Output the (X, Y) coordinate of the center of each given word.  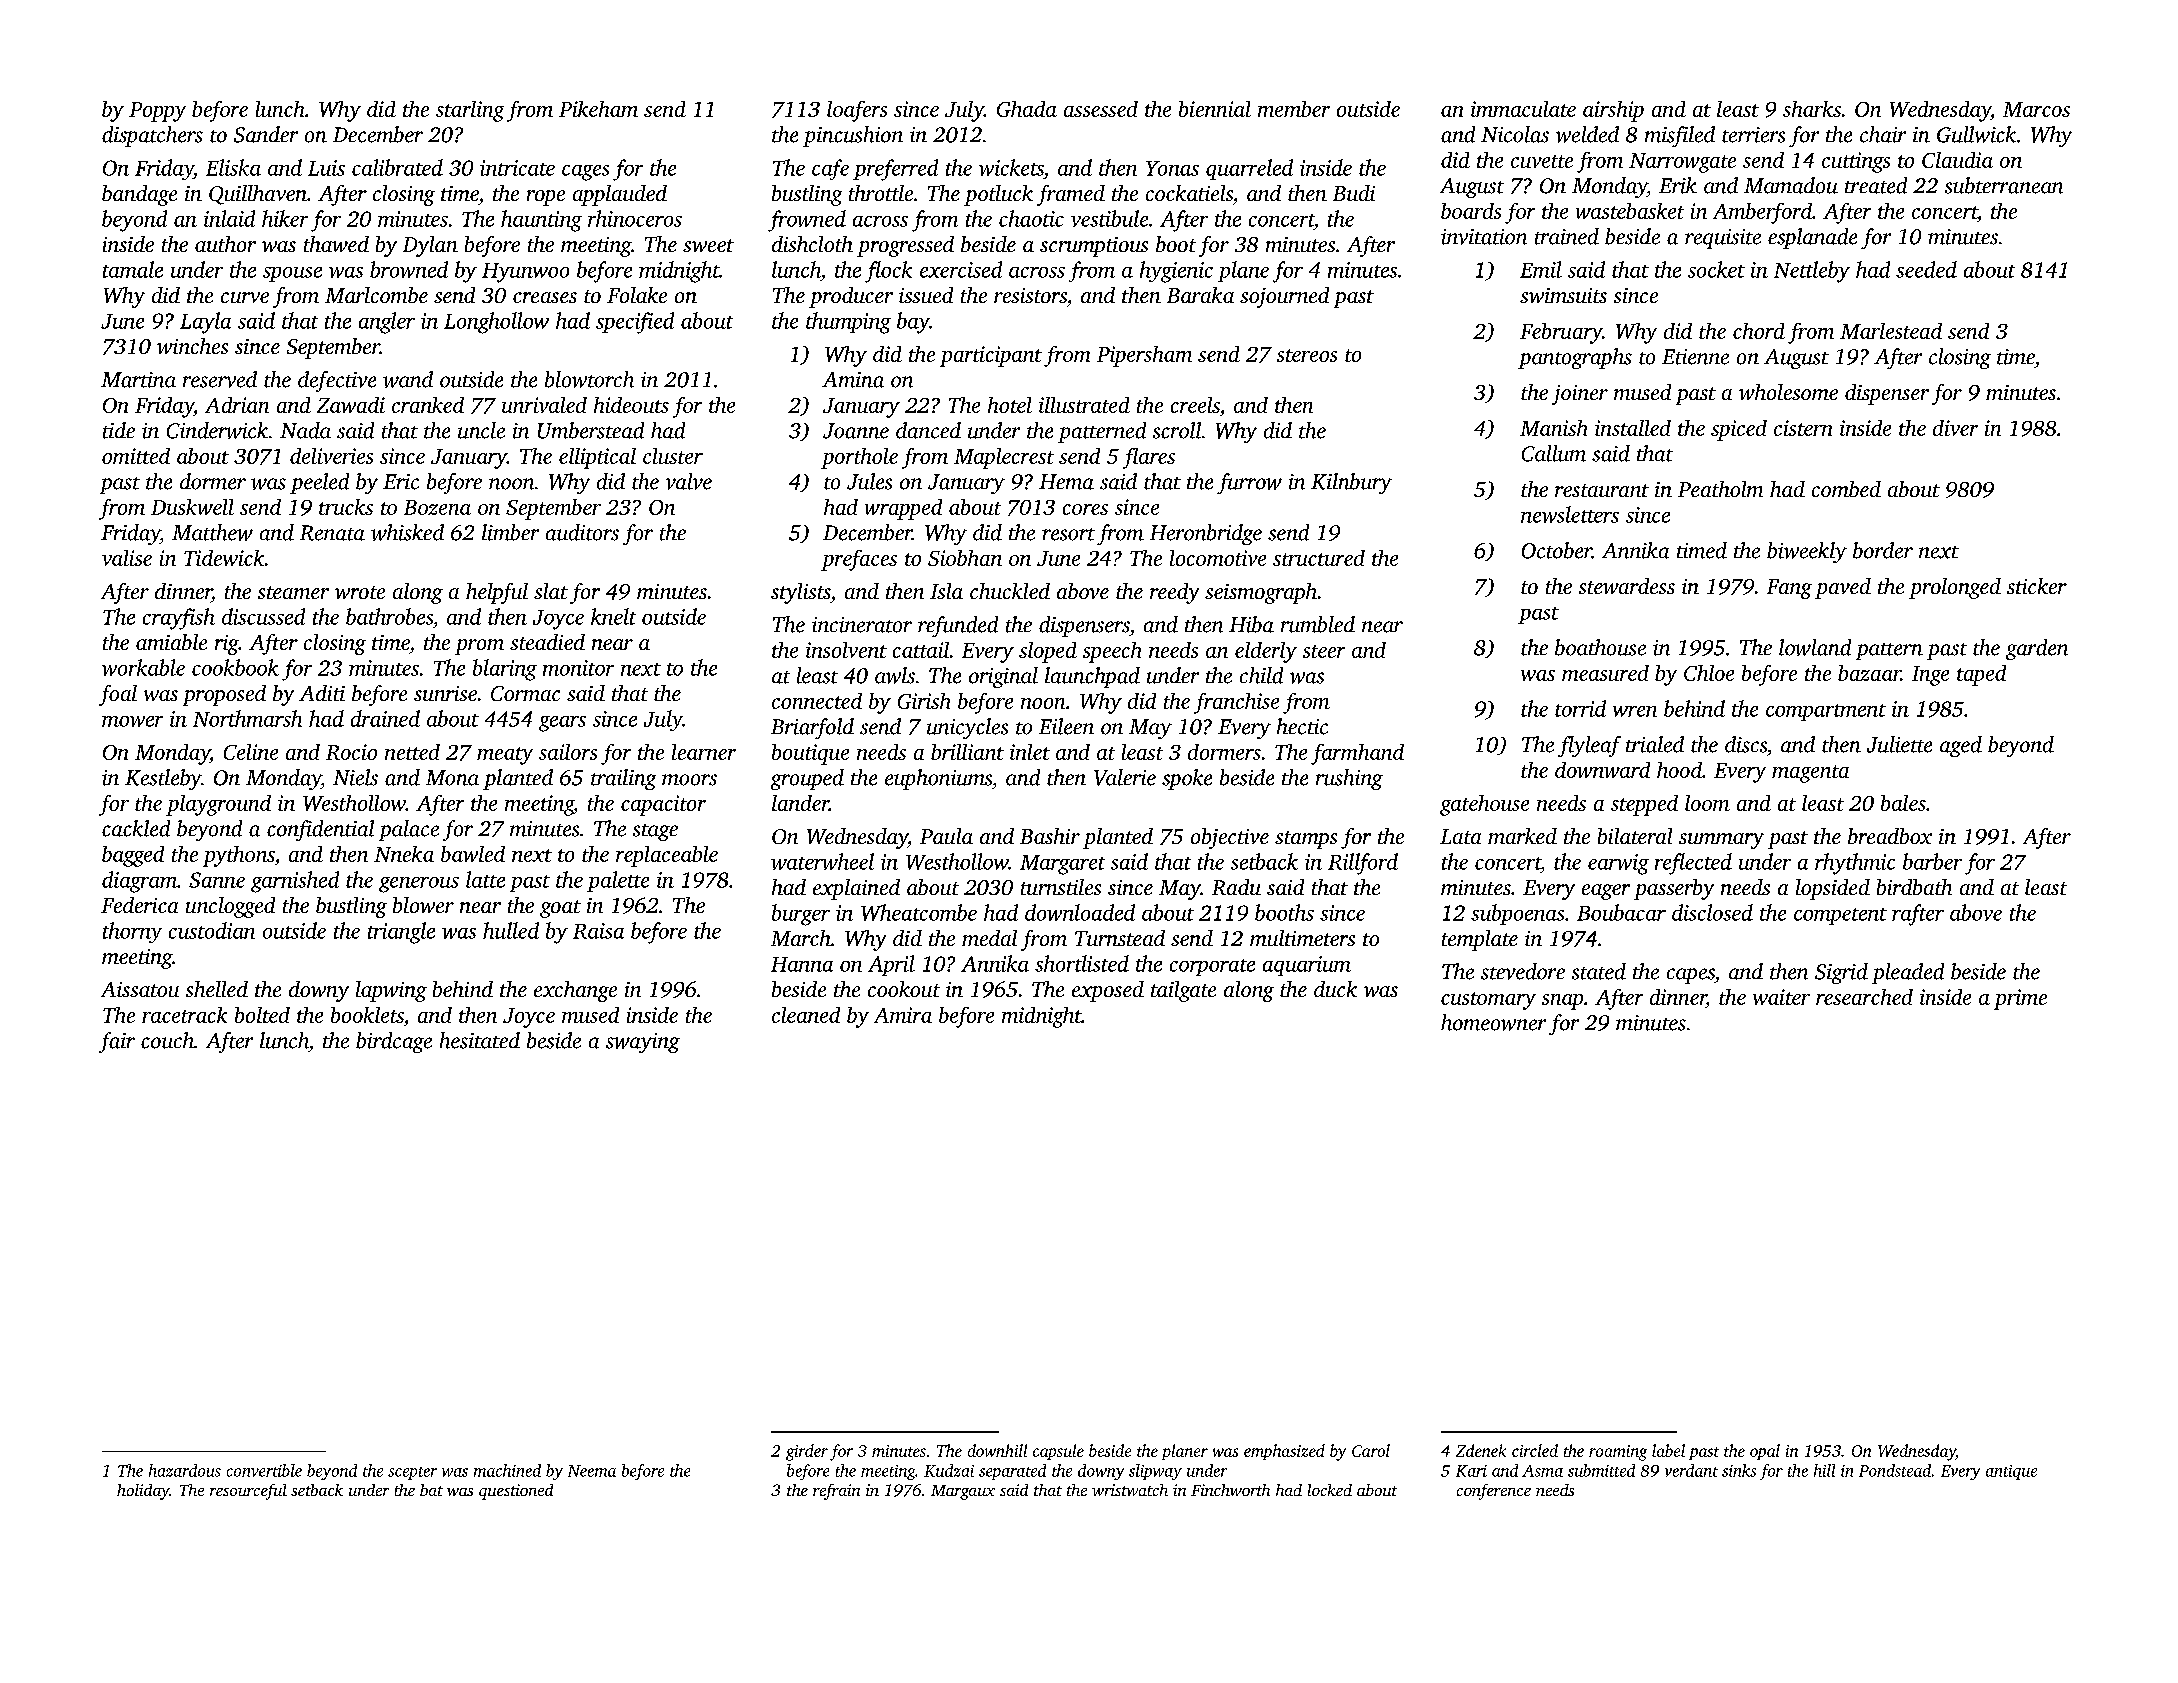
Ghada (1027, 109)
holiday (143, 1492)
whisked (407, 532)
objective (1230, 838)
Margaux (963, 1492)
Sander (266, 134)
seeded (1926, 269)
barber (1932, 861)
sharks (1812, 109)
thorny (132, 932)
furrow (1249, 483)
